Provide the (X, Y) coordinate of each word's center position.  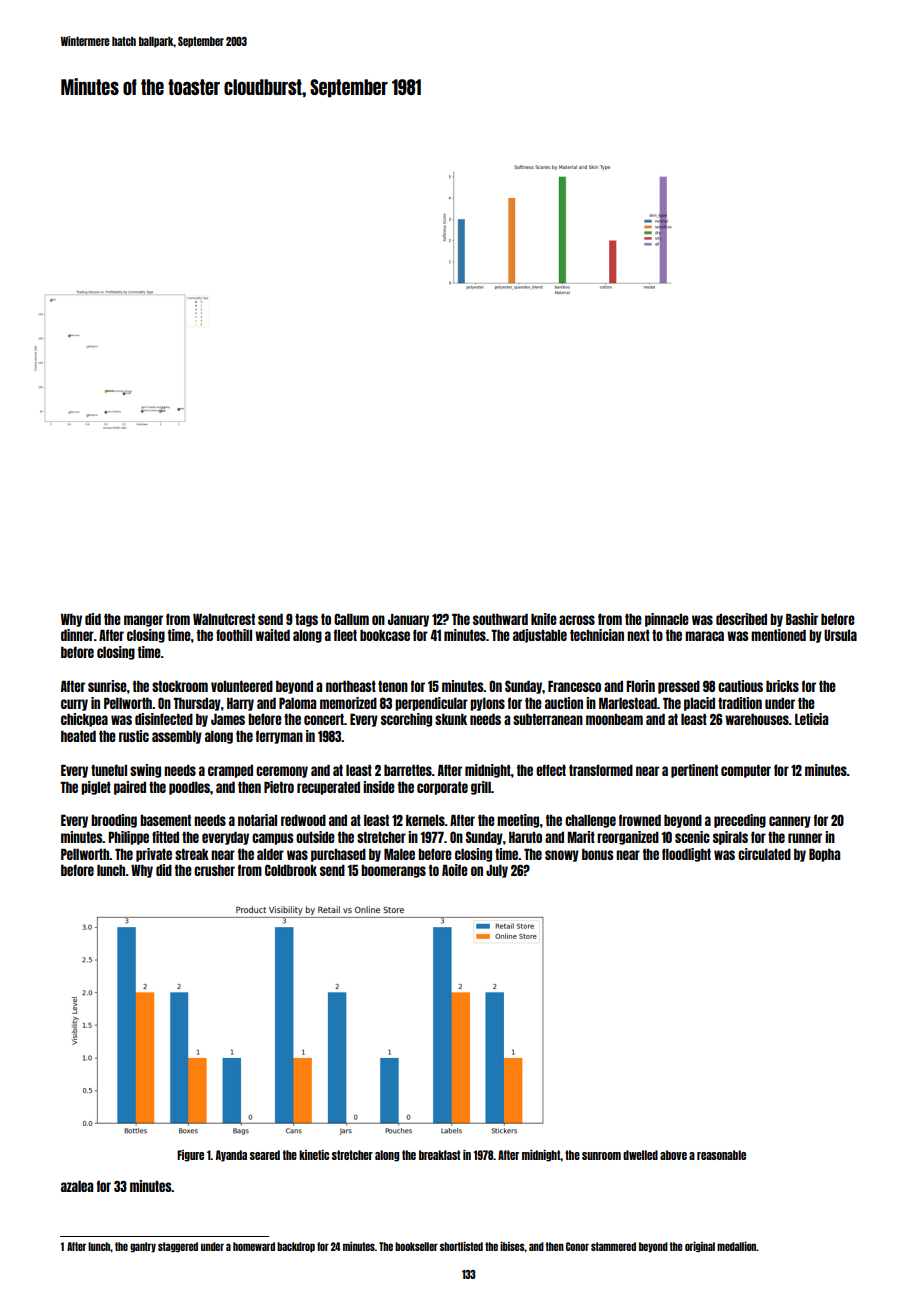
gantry (143, 1247)
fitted (165, 837)
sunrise (107, 686)
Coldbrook (291, 870)
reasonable (721, 1155)
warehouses (757, 719)
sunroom (601, 1156)
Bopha (824, 855)
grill (481, 788)
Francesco (574, 686)
